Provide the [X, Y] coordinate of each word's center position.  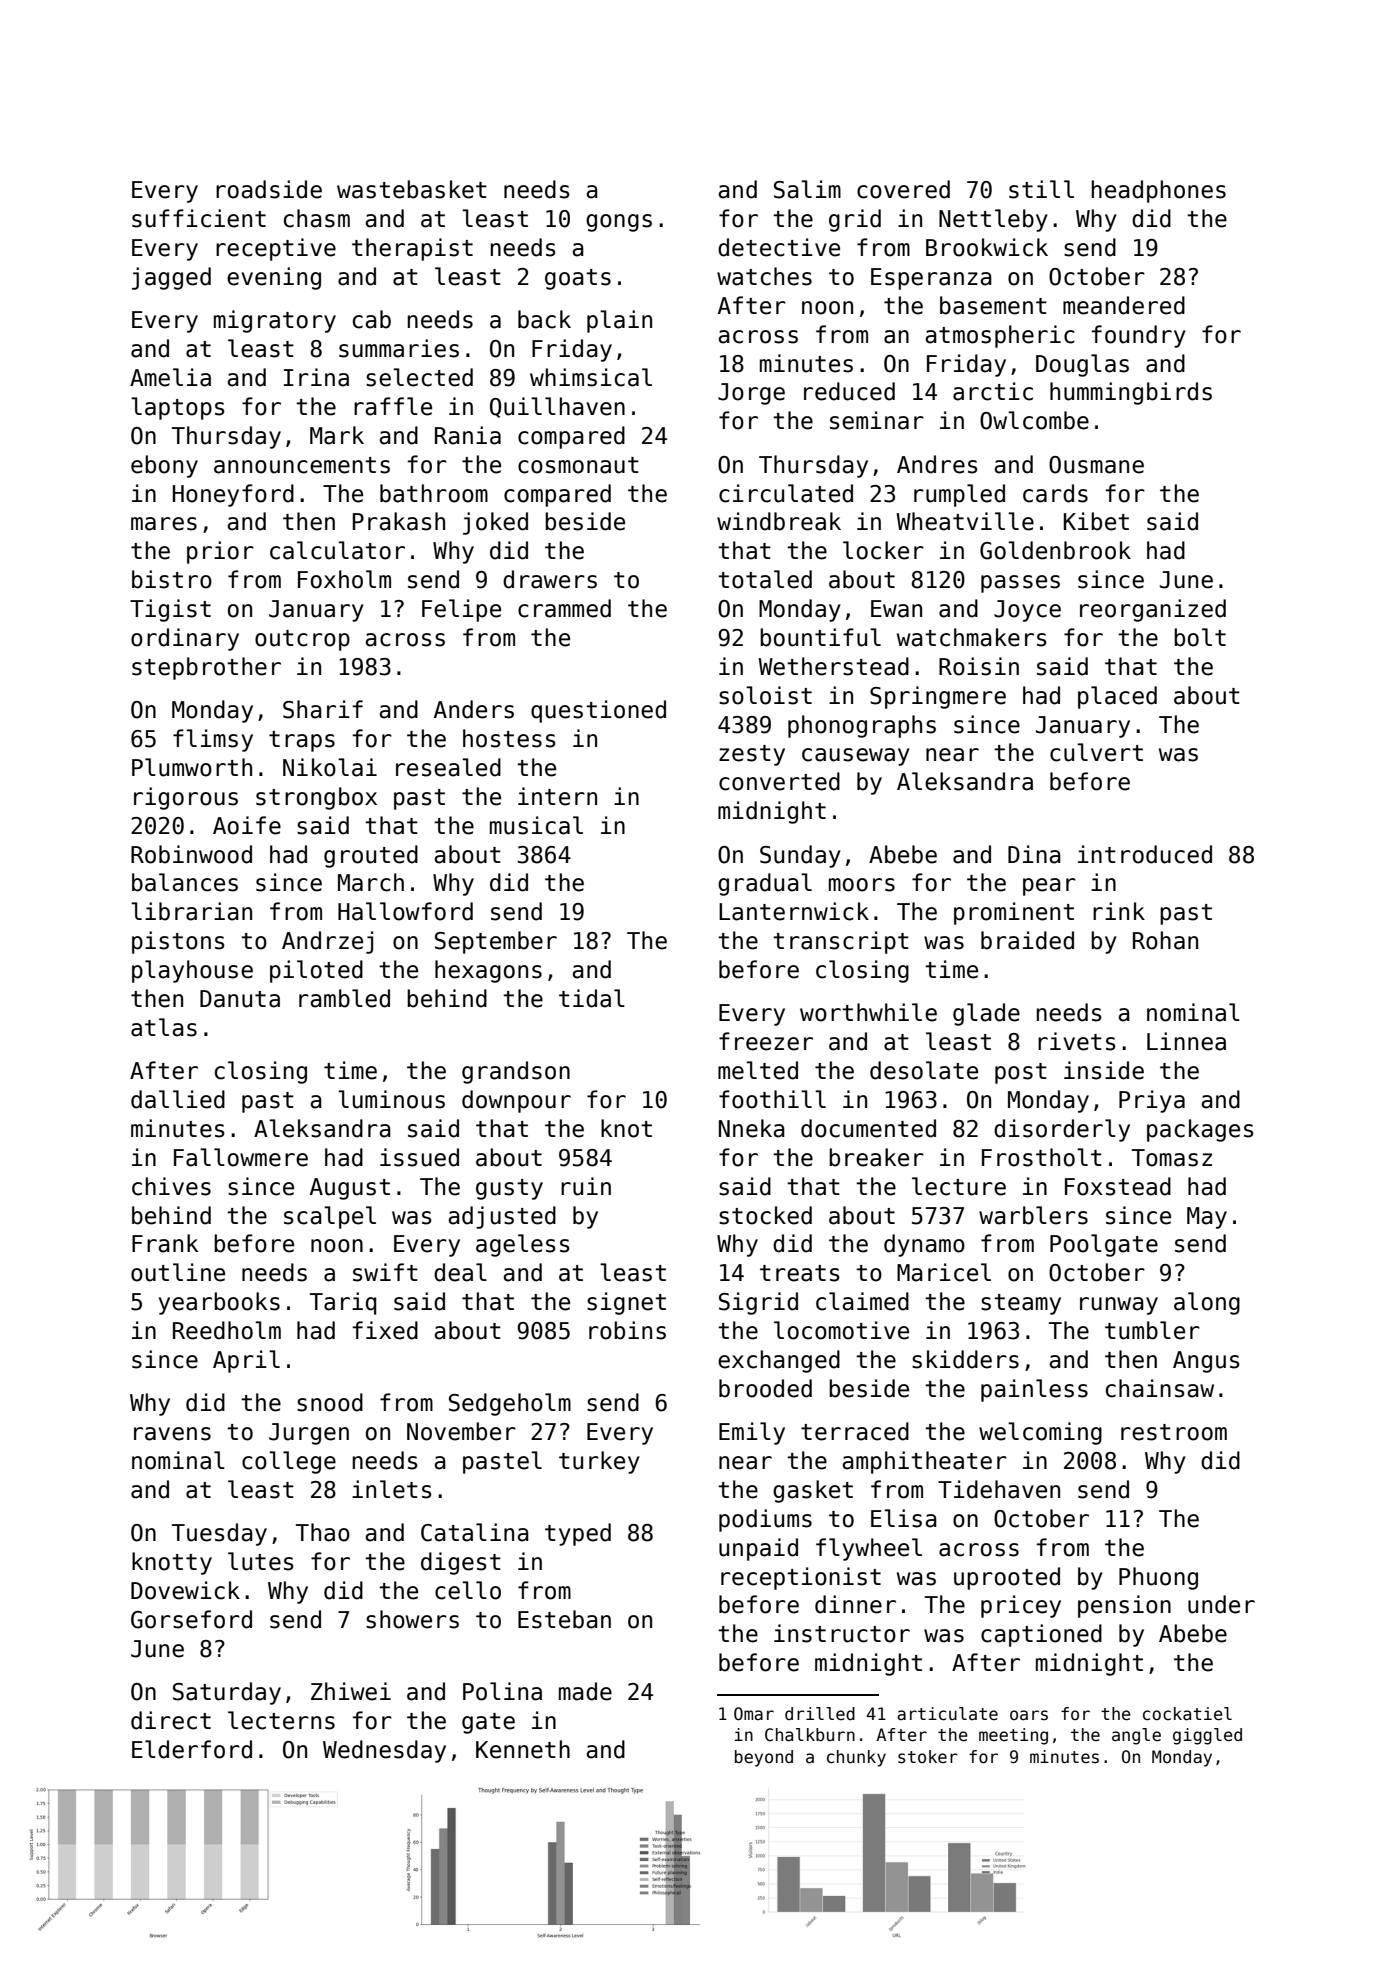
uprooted [1007, 1578]
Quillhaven [557, 407]
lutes [261, 1561]
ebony [164, 466]
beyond [764, 1758]
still [1041, 189]
